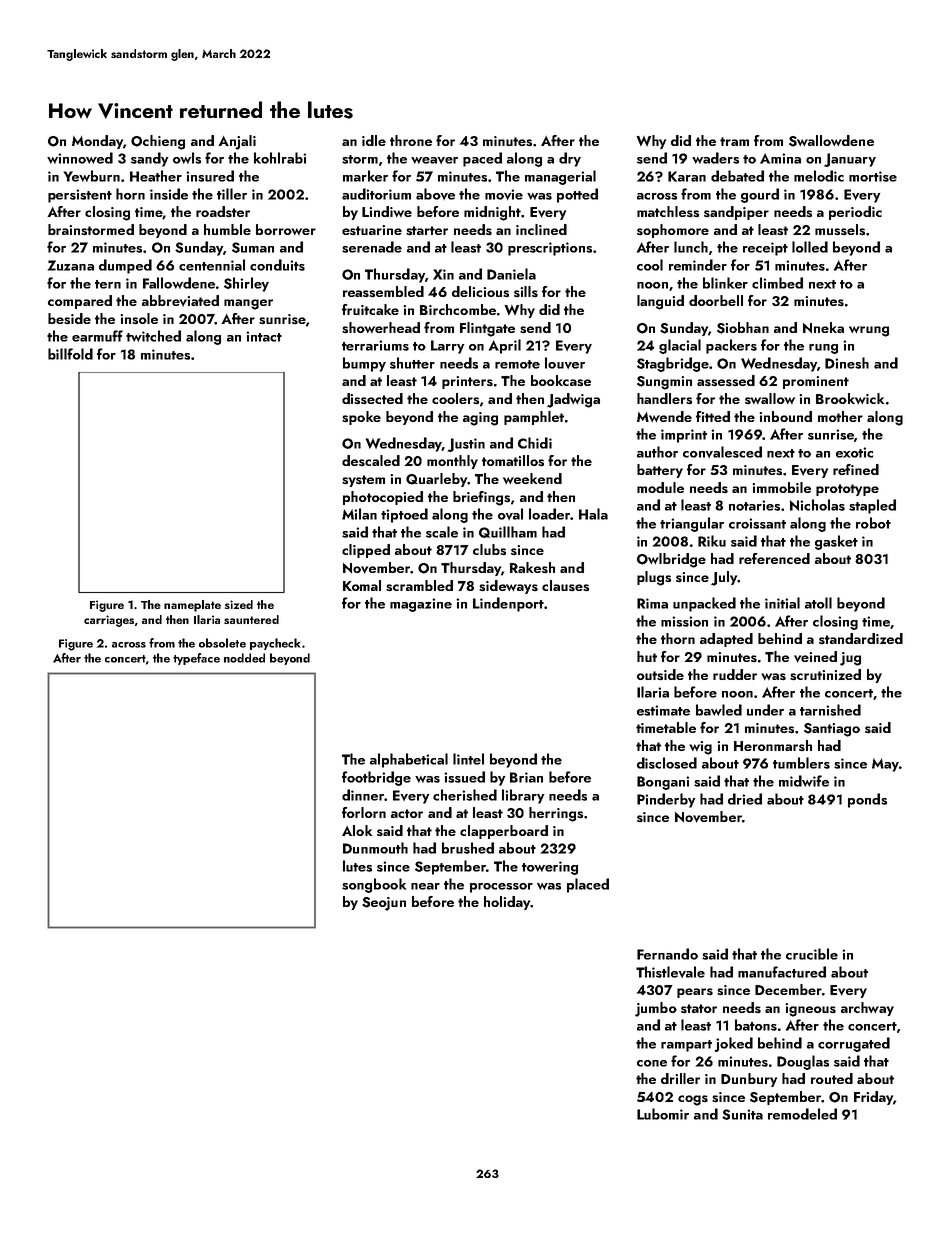 The width and height of the document is (952, 1233). What do you see at coordinates (374, 885) in the document?
I see `songbook` at bounding box center [374, 885].
